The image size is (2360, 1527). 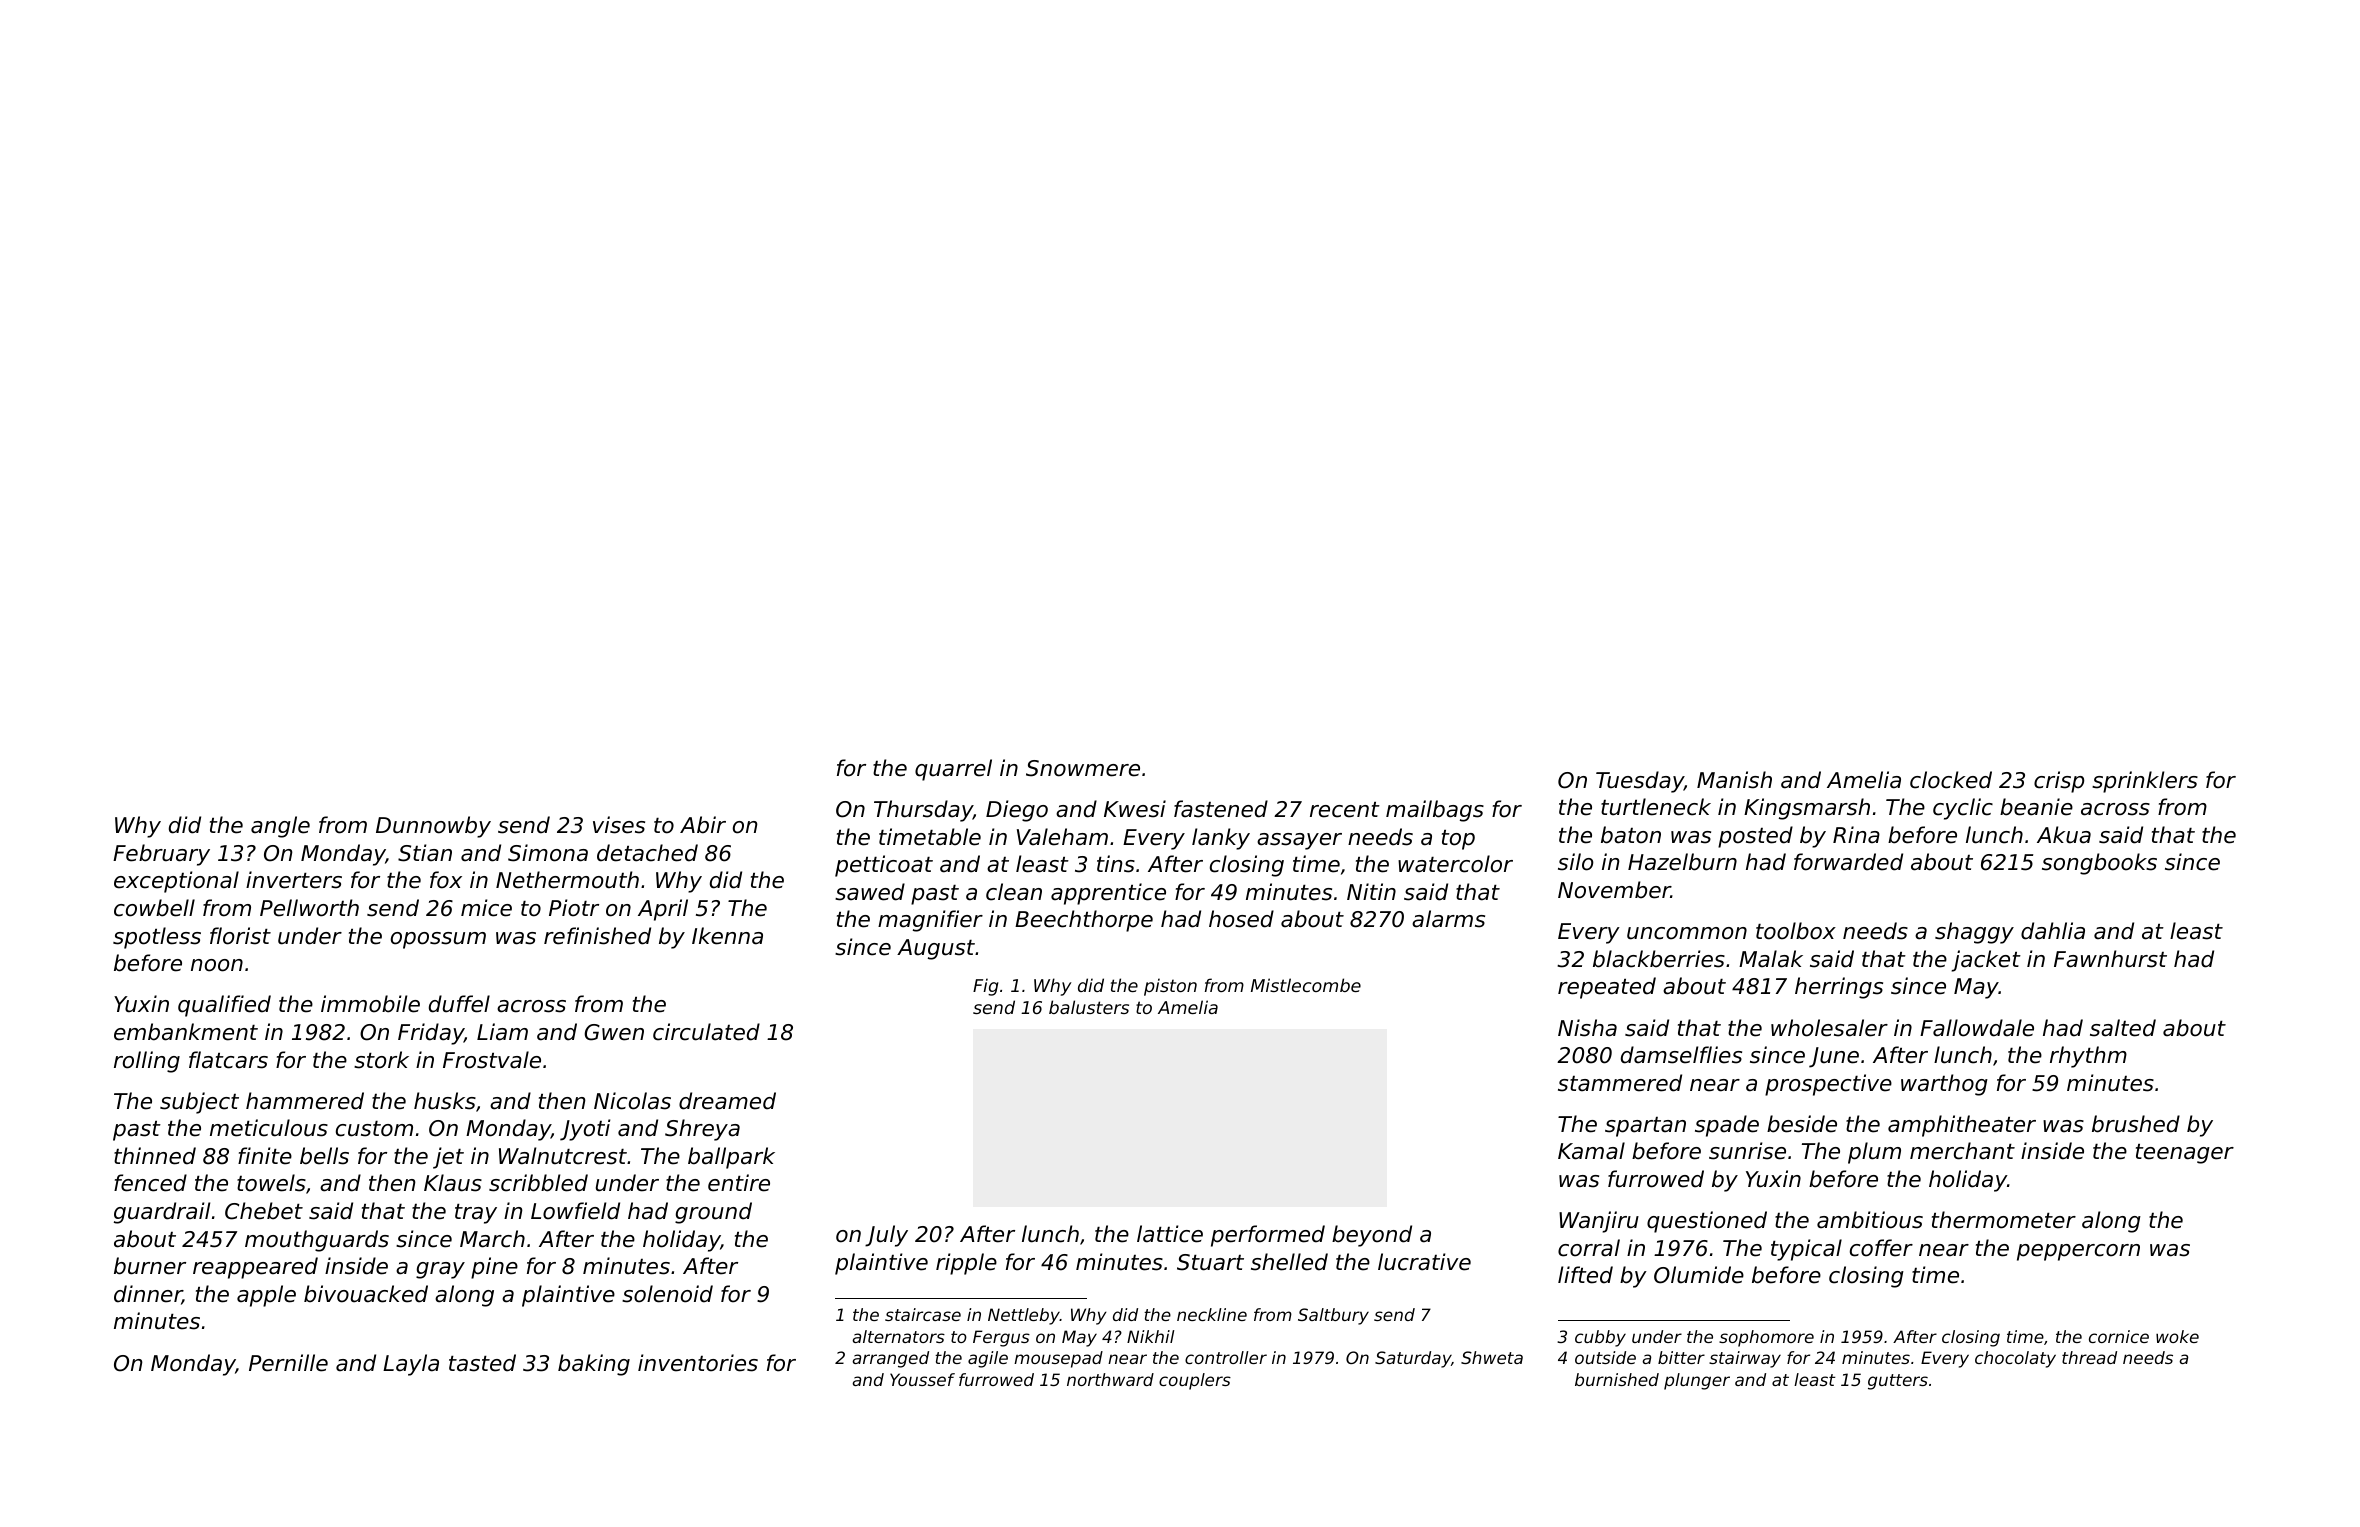 What do you see at coordinates (1620, 1083) in the screenshot?
I see `stammered` at bounding box center [1620, 1083].
